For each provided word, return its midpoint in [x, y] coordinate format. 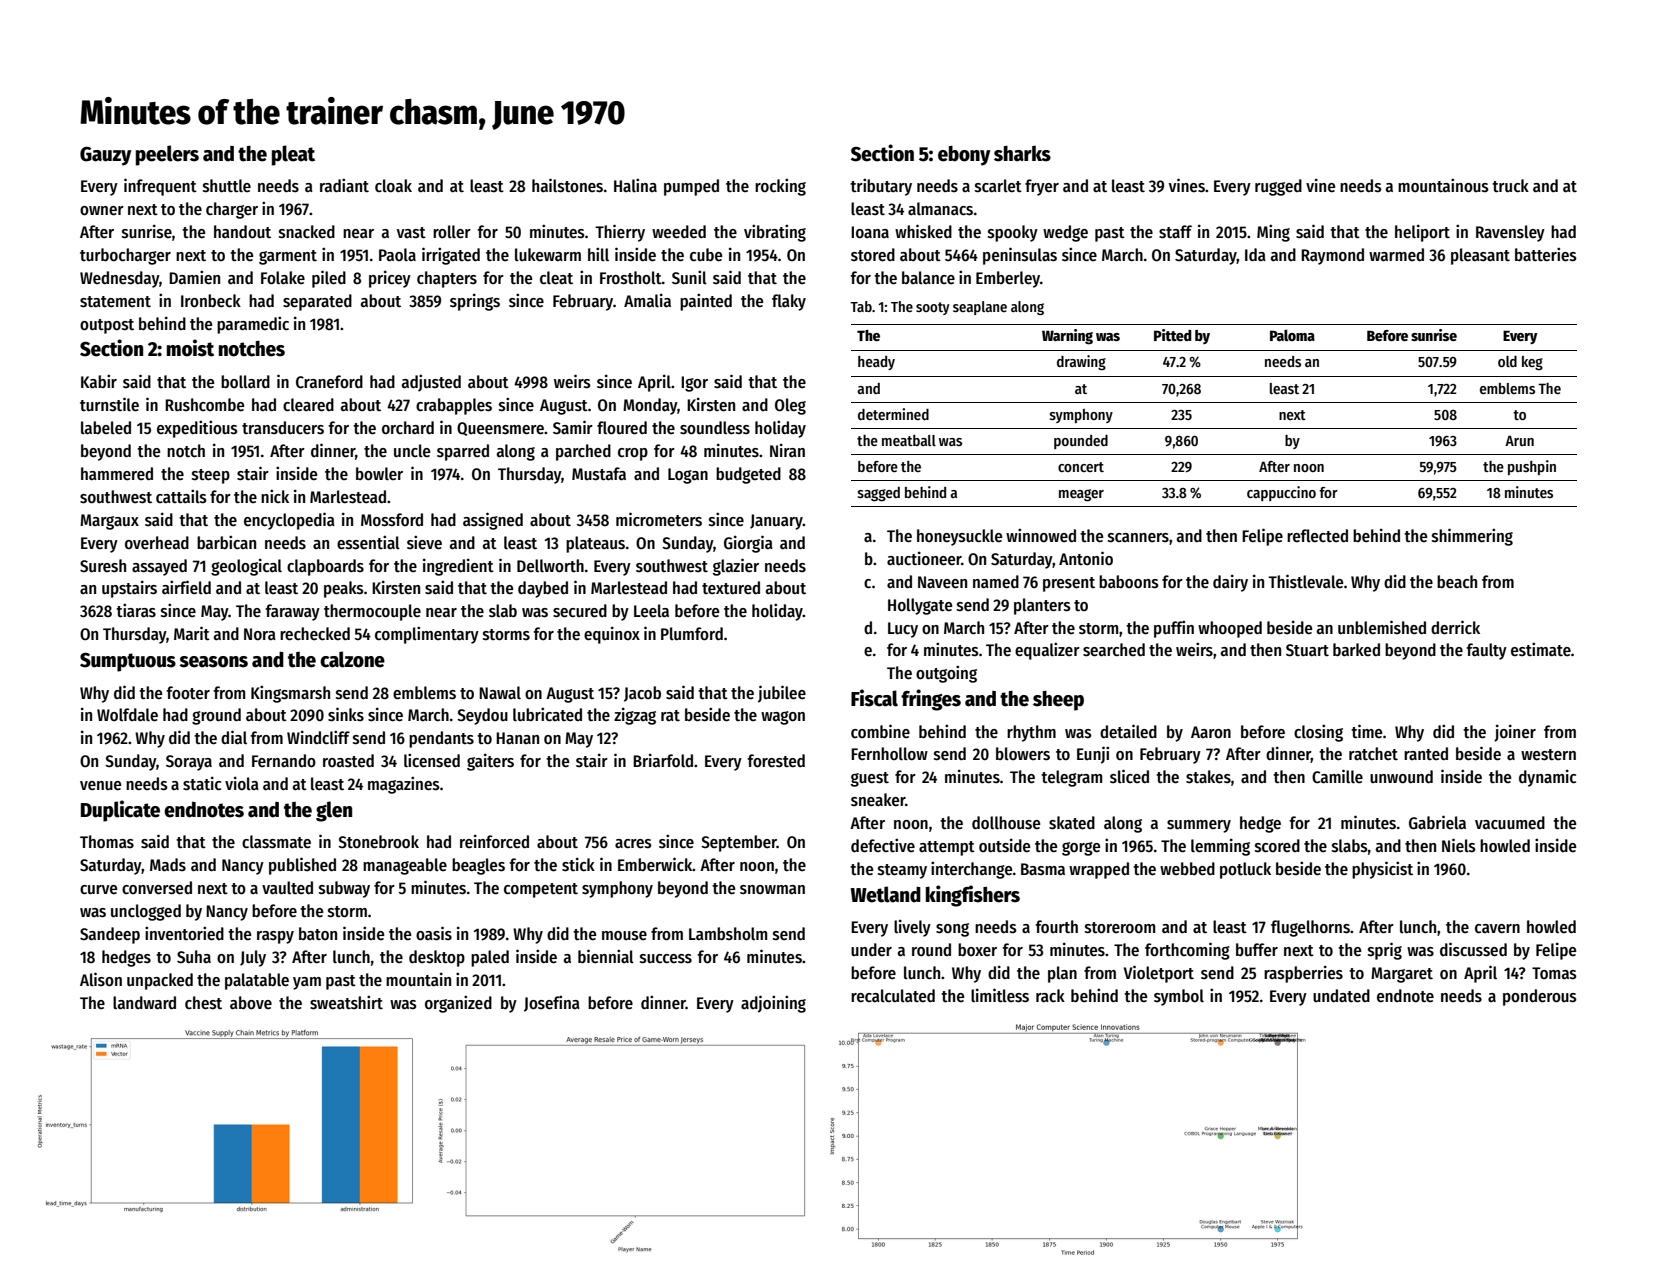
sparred [463, 452]
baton [318, 933]
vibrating [775, 233]
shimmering [1472, 537]
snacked [307, 232]
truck [1510, 186]
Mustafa [599, 474]
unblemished [1382, 627]
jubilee [782, 694]
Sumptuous [128, 662]
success [666, 959]
